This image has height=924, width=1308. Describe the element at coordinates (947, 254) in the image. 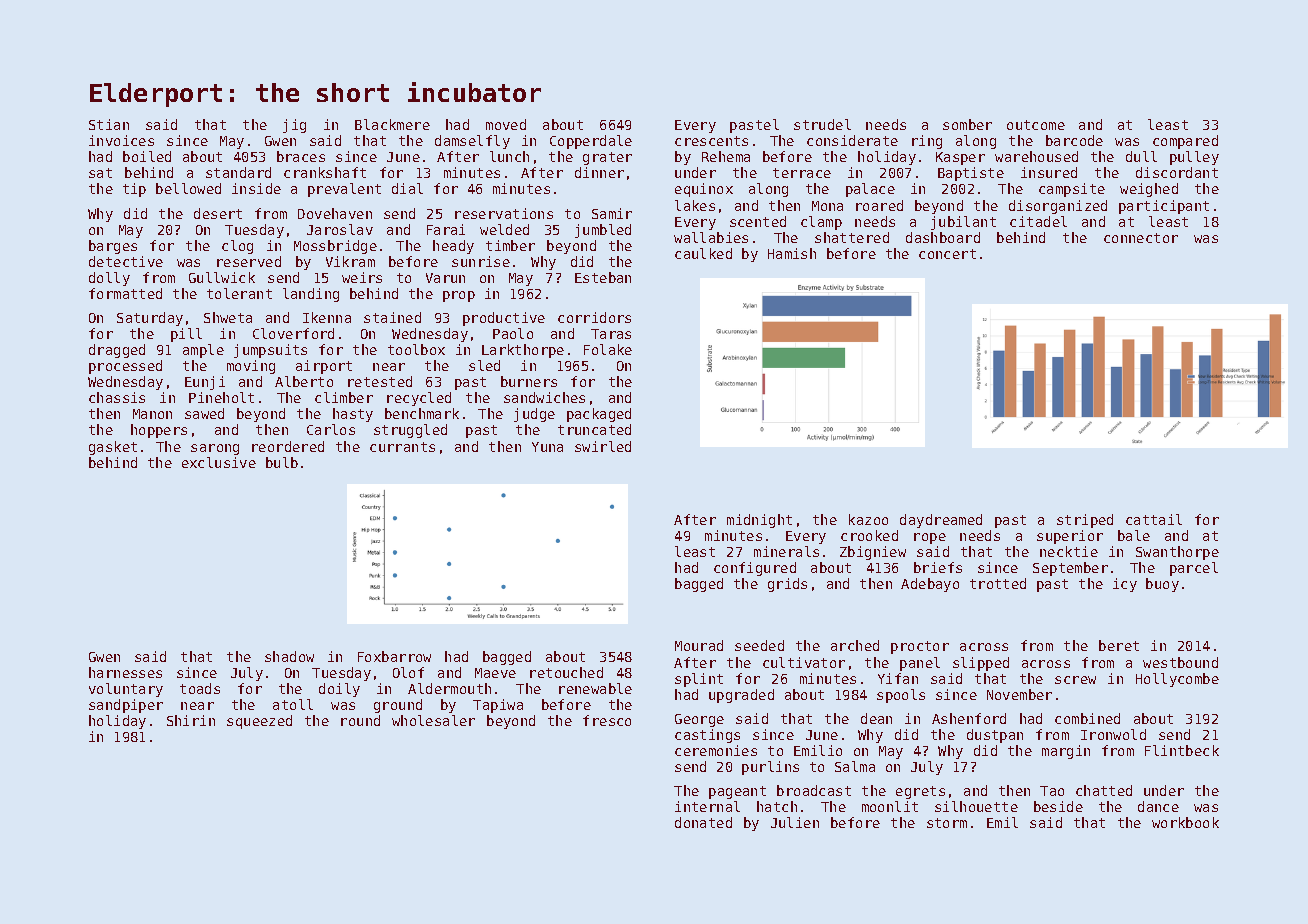

I see `concert` at that location.
